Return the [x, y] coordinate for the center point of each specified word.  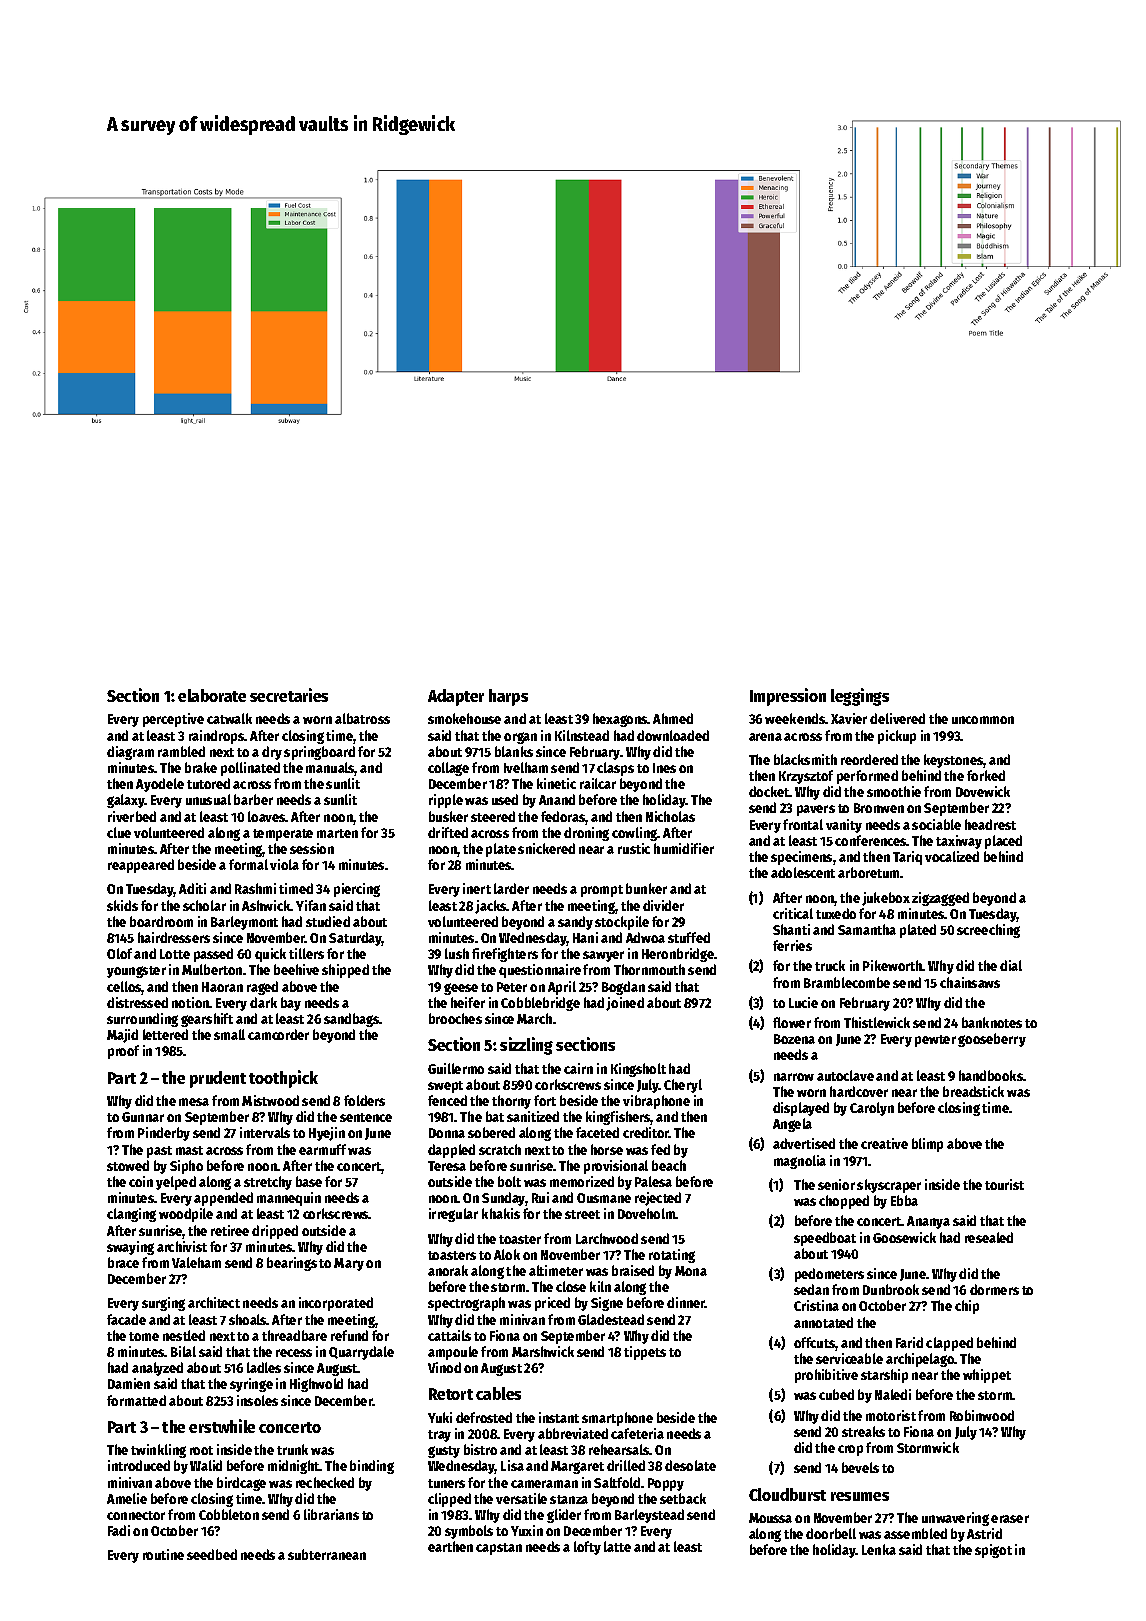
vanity [844, 826]
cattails [449, 1335]
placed [1003, 842]
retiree [230, 1230]
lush [457, 953]
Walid [206, 1465]
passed [213, 955]
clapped [949, 1344]
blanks [514, 751]
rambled [181, 751]
